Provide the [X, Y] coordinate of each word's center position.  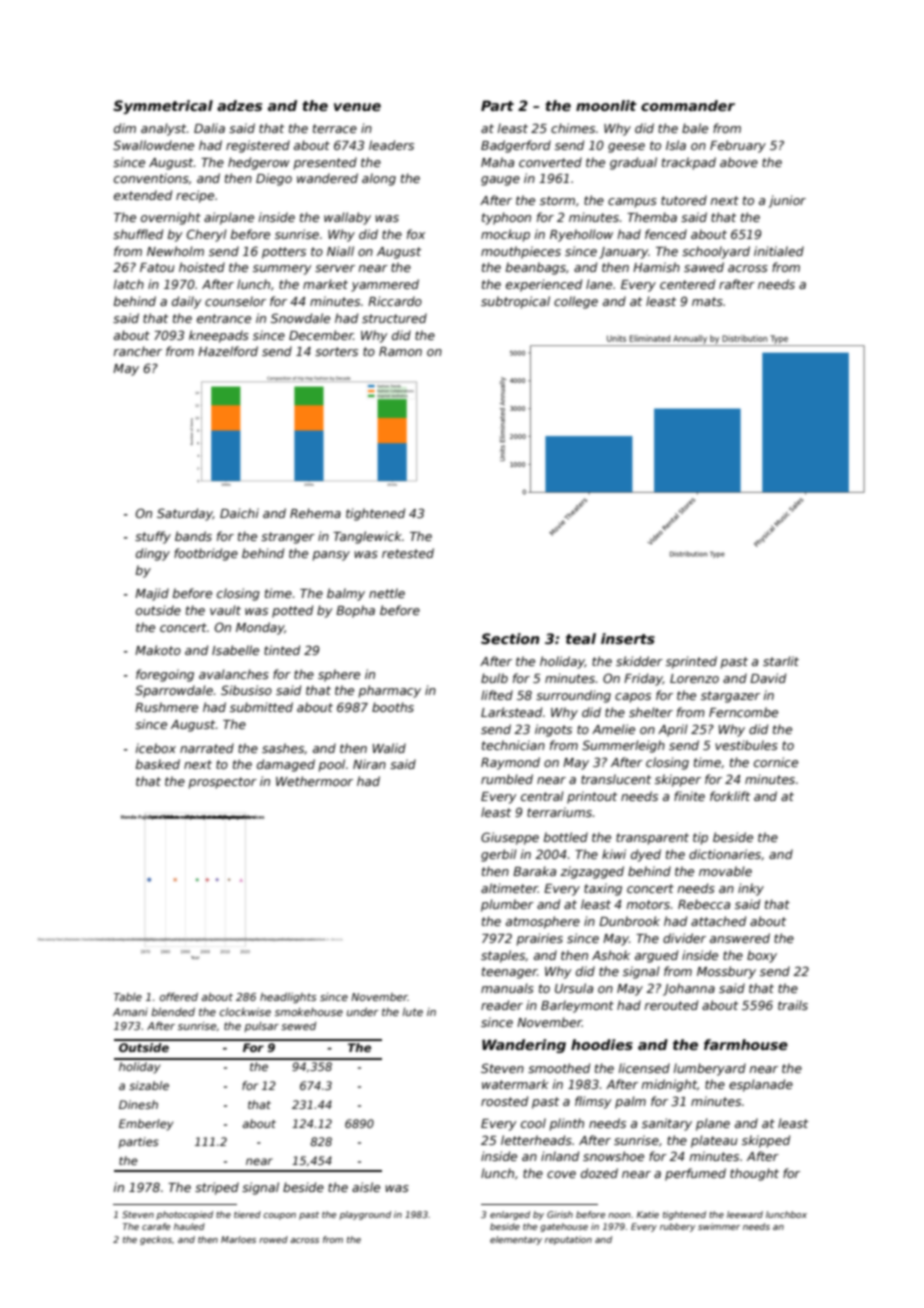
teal [581, 638]
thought [754, 1174]
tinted [282, 650]
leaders [391, 145]
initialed [779, 251]
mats [707, 301]
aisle [366, 1187]
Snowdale [300, 318]
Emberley [146, 1125]
